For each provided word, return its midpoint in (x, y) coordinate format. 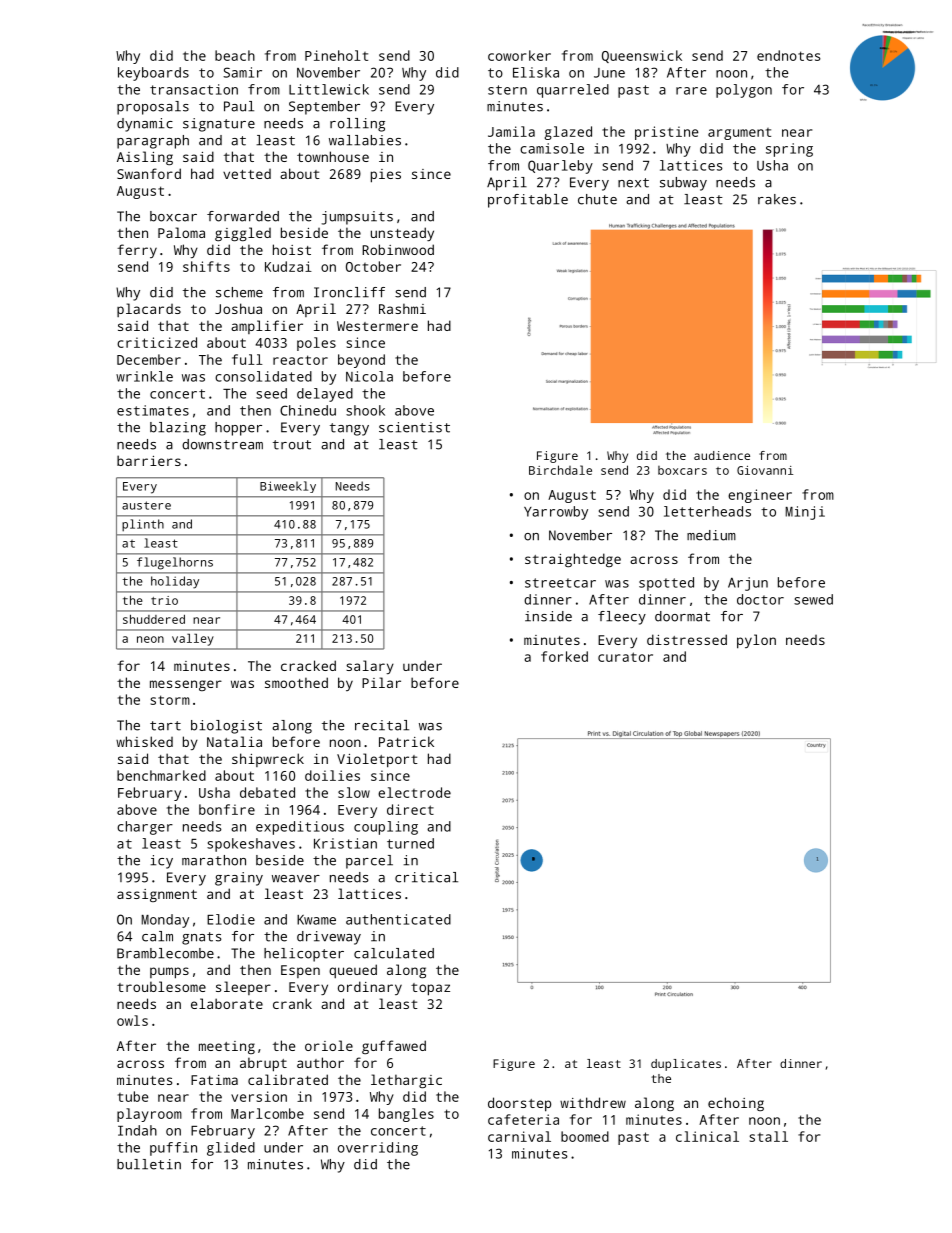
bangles (406, 1115)
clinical (707, 1136)
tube (133, 1096)
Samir (242, 72)
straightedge (573, 560)
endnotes (789, 55)
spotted (666, 584)
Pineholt (336, 55)
